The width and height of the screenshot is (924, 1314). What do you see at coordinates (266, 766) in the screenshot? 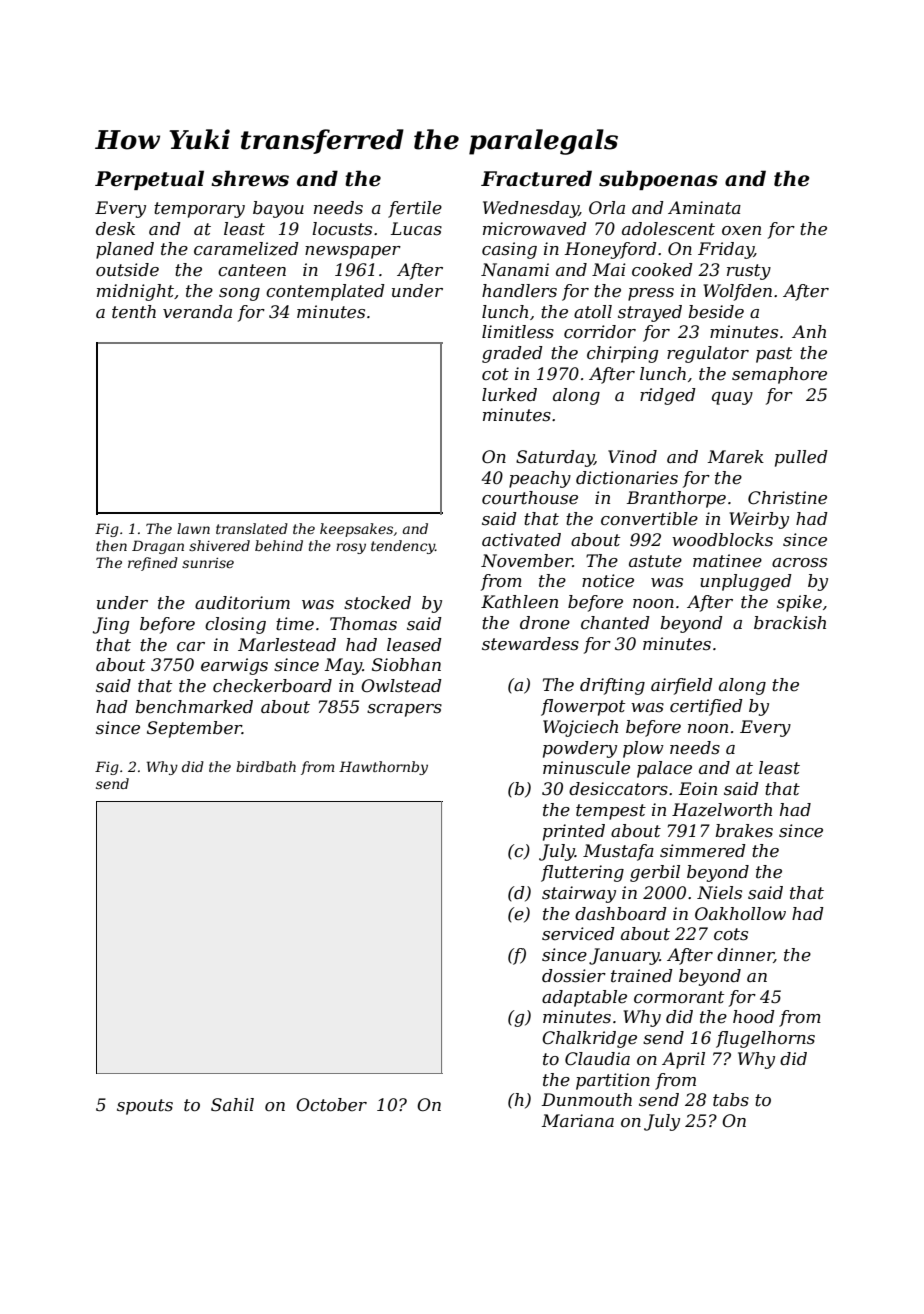
I see `birdbath` at bounding box center [266, 766].
